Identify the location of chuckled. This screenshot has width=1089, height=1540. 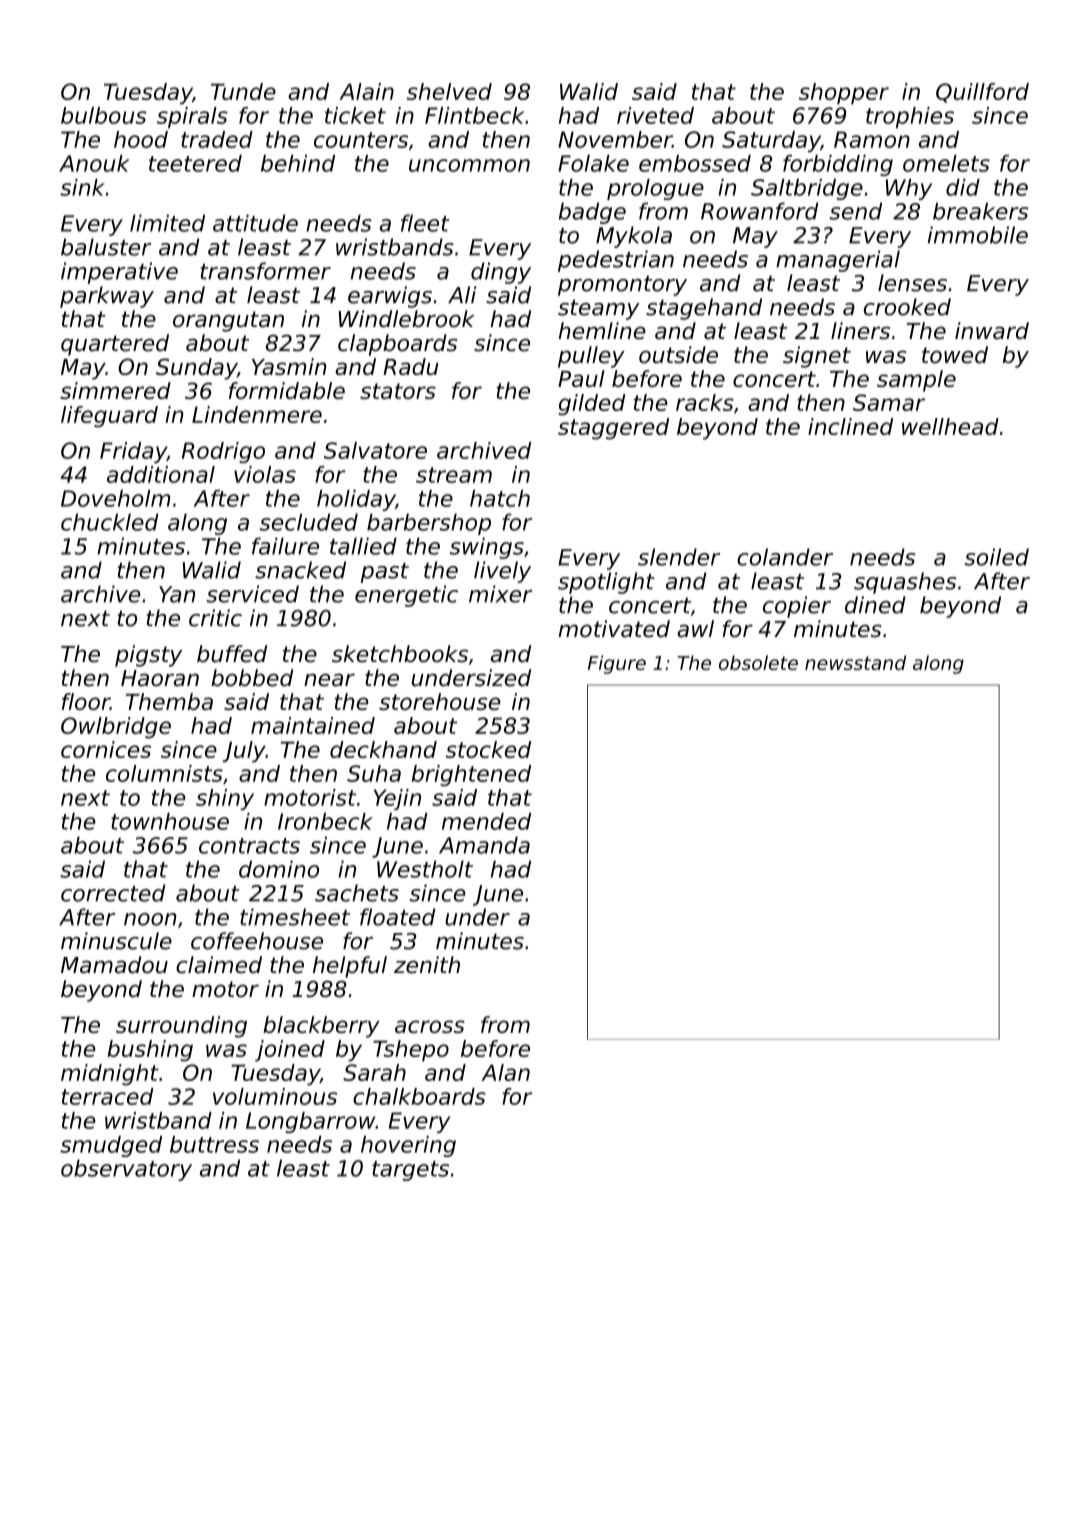
(109, 522).
